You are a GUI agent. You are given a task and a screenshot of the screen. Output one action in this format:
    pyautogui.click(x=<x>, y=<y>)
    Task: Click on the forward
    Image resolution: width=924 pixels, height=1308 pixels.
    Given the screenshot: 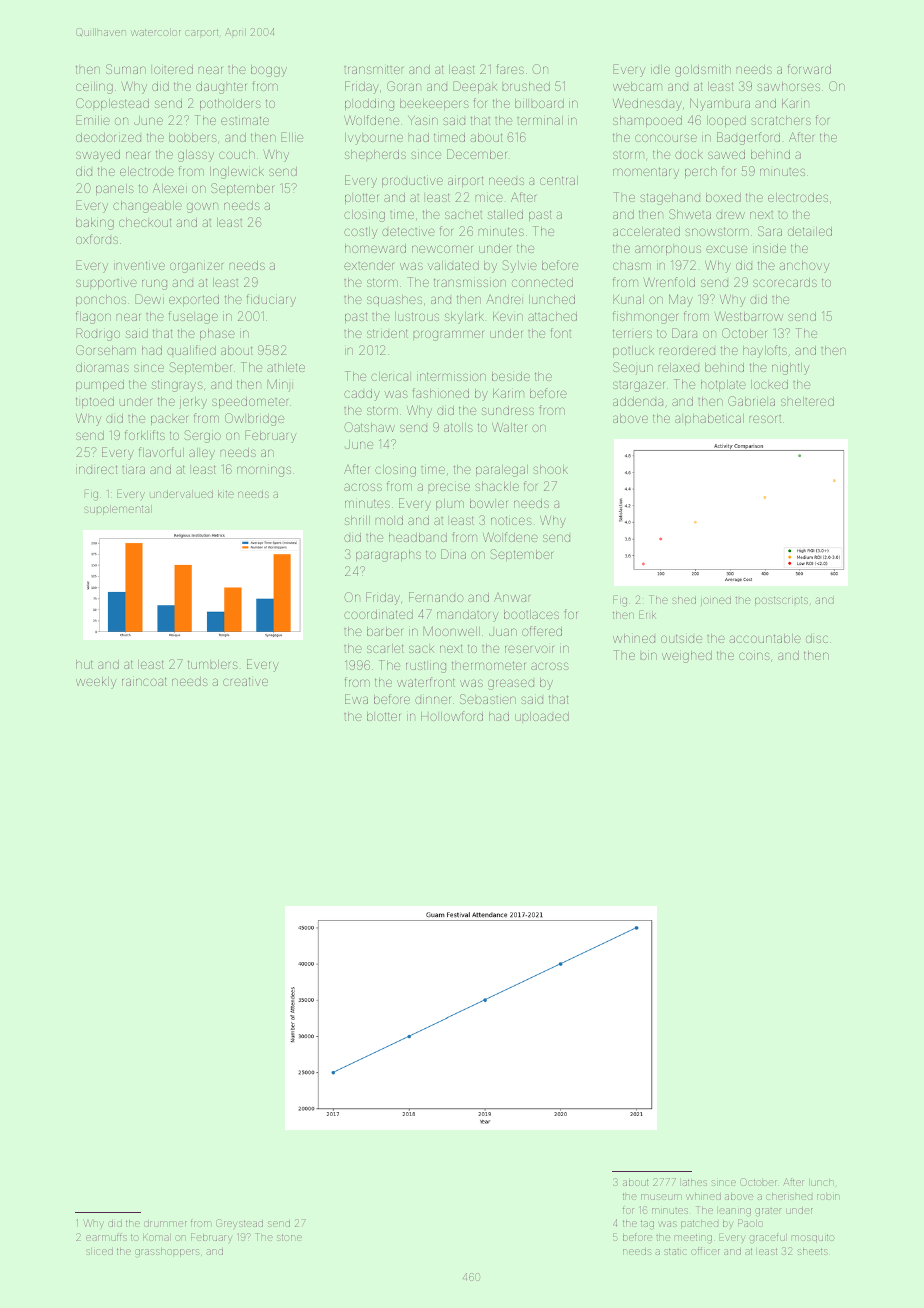 What is the action you would take?
    pyautogui.click(x=809, y=69)
